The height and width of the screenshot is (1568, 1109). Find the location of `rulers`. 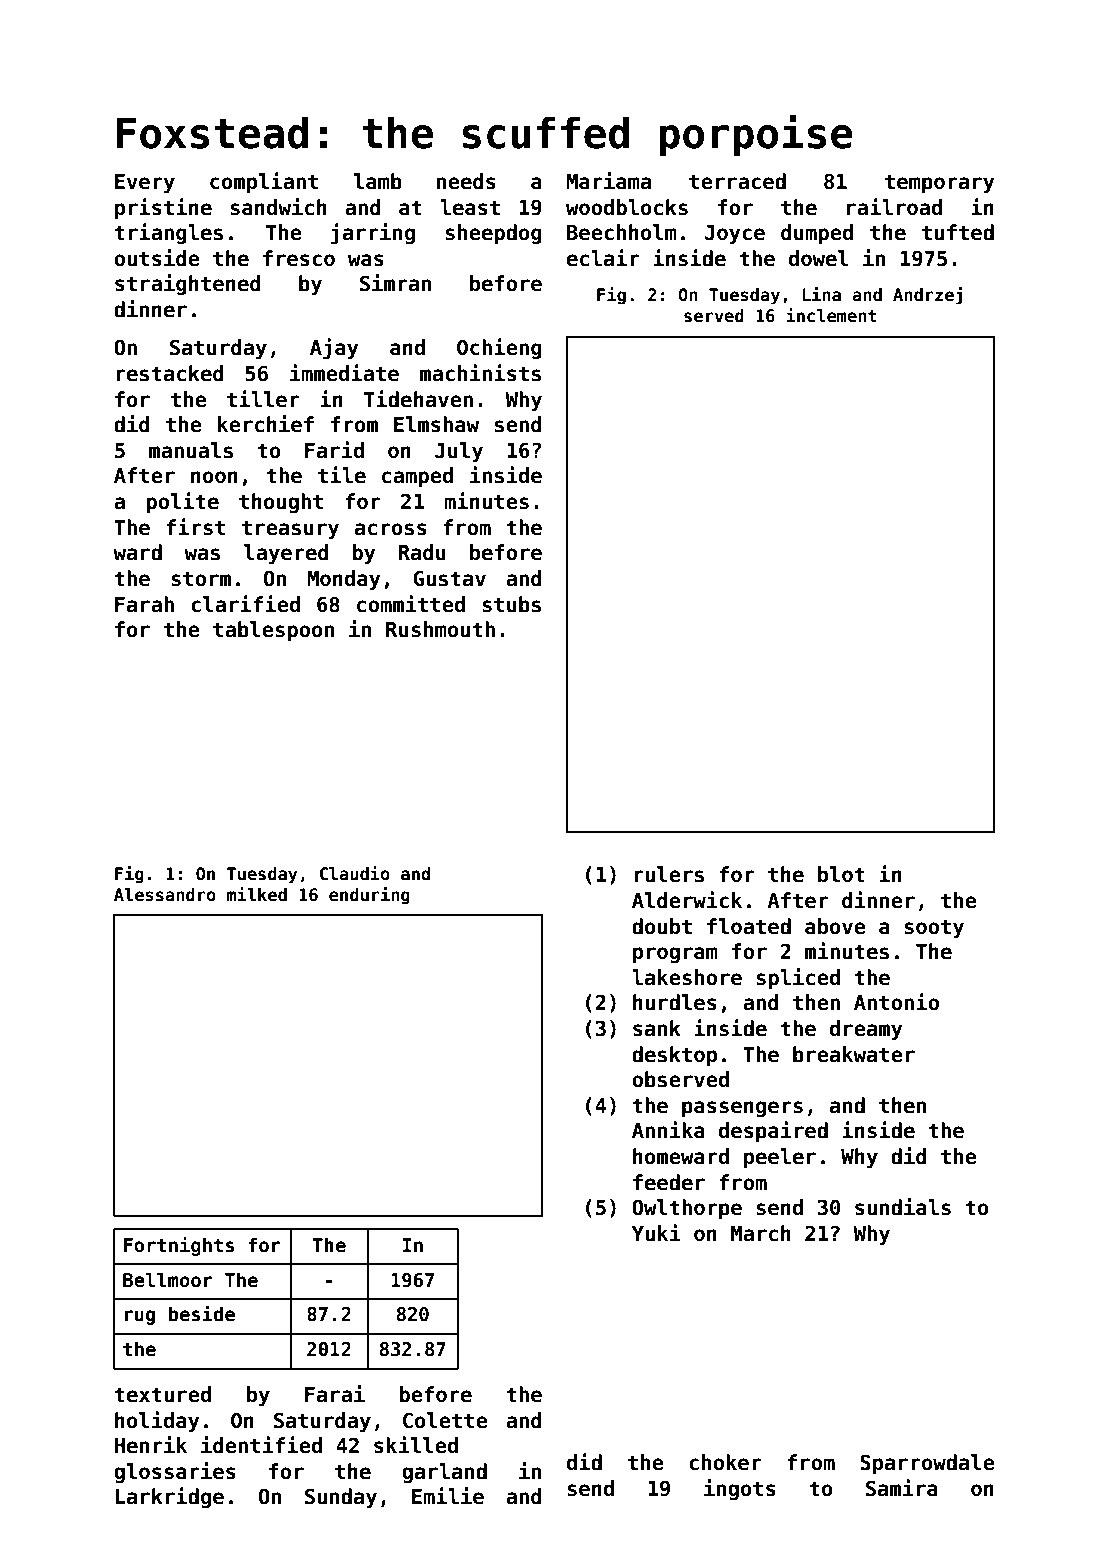

rulers is located at coordinates (669, 874).
